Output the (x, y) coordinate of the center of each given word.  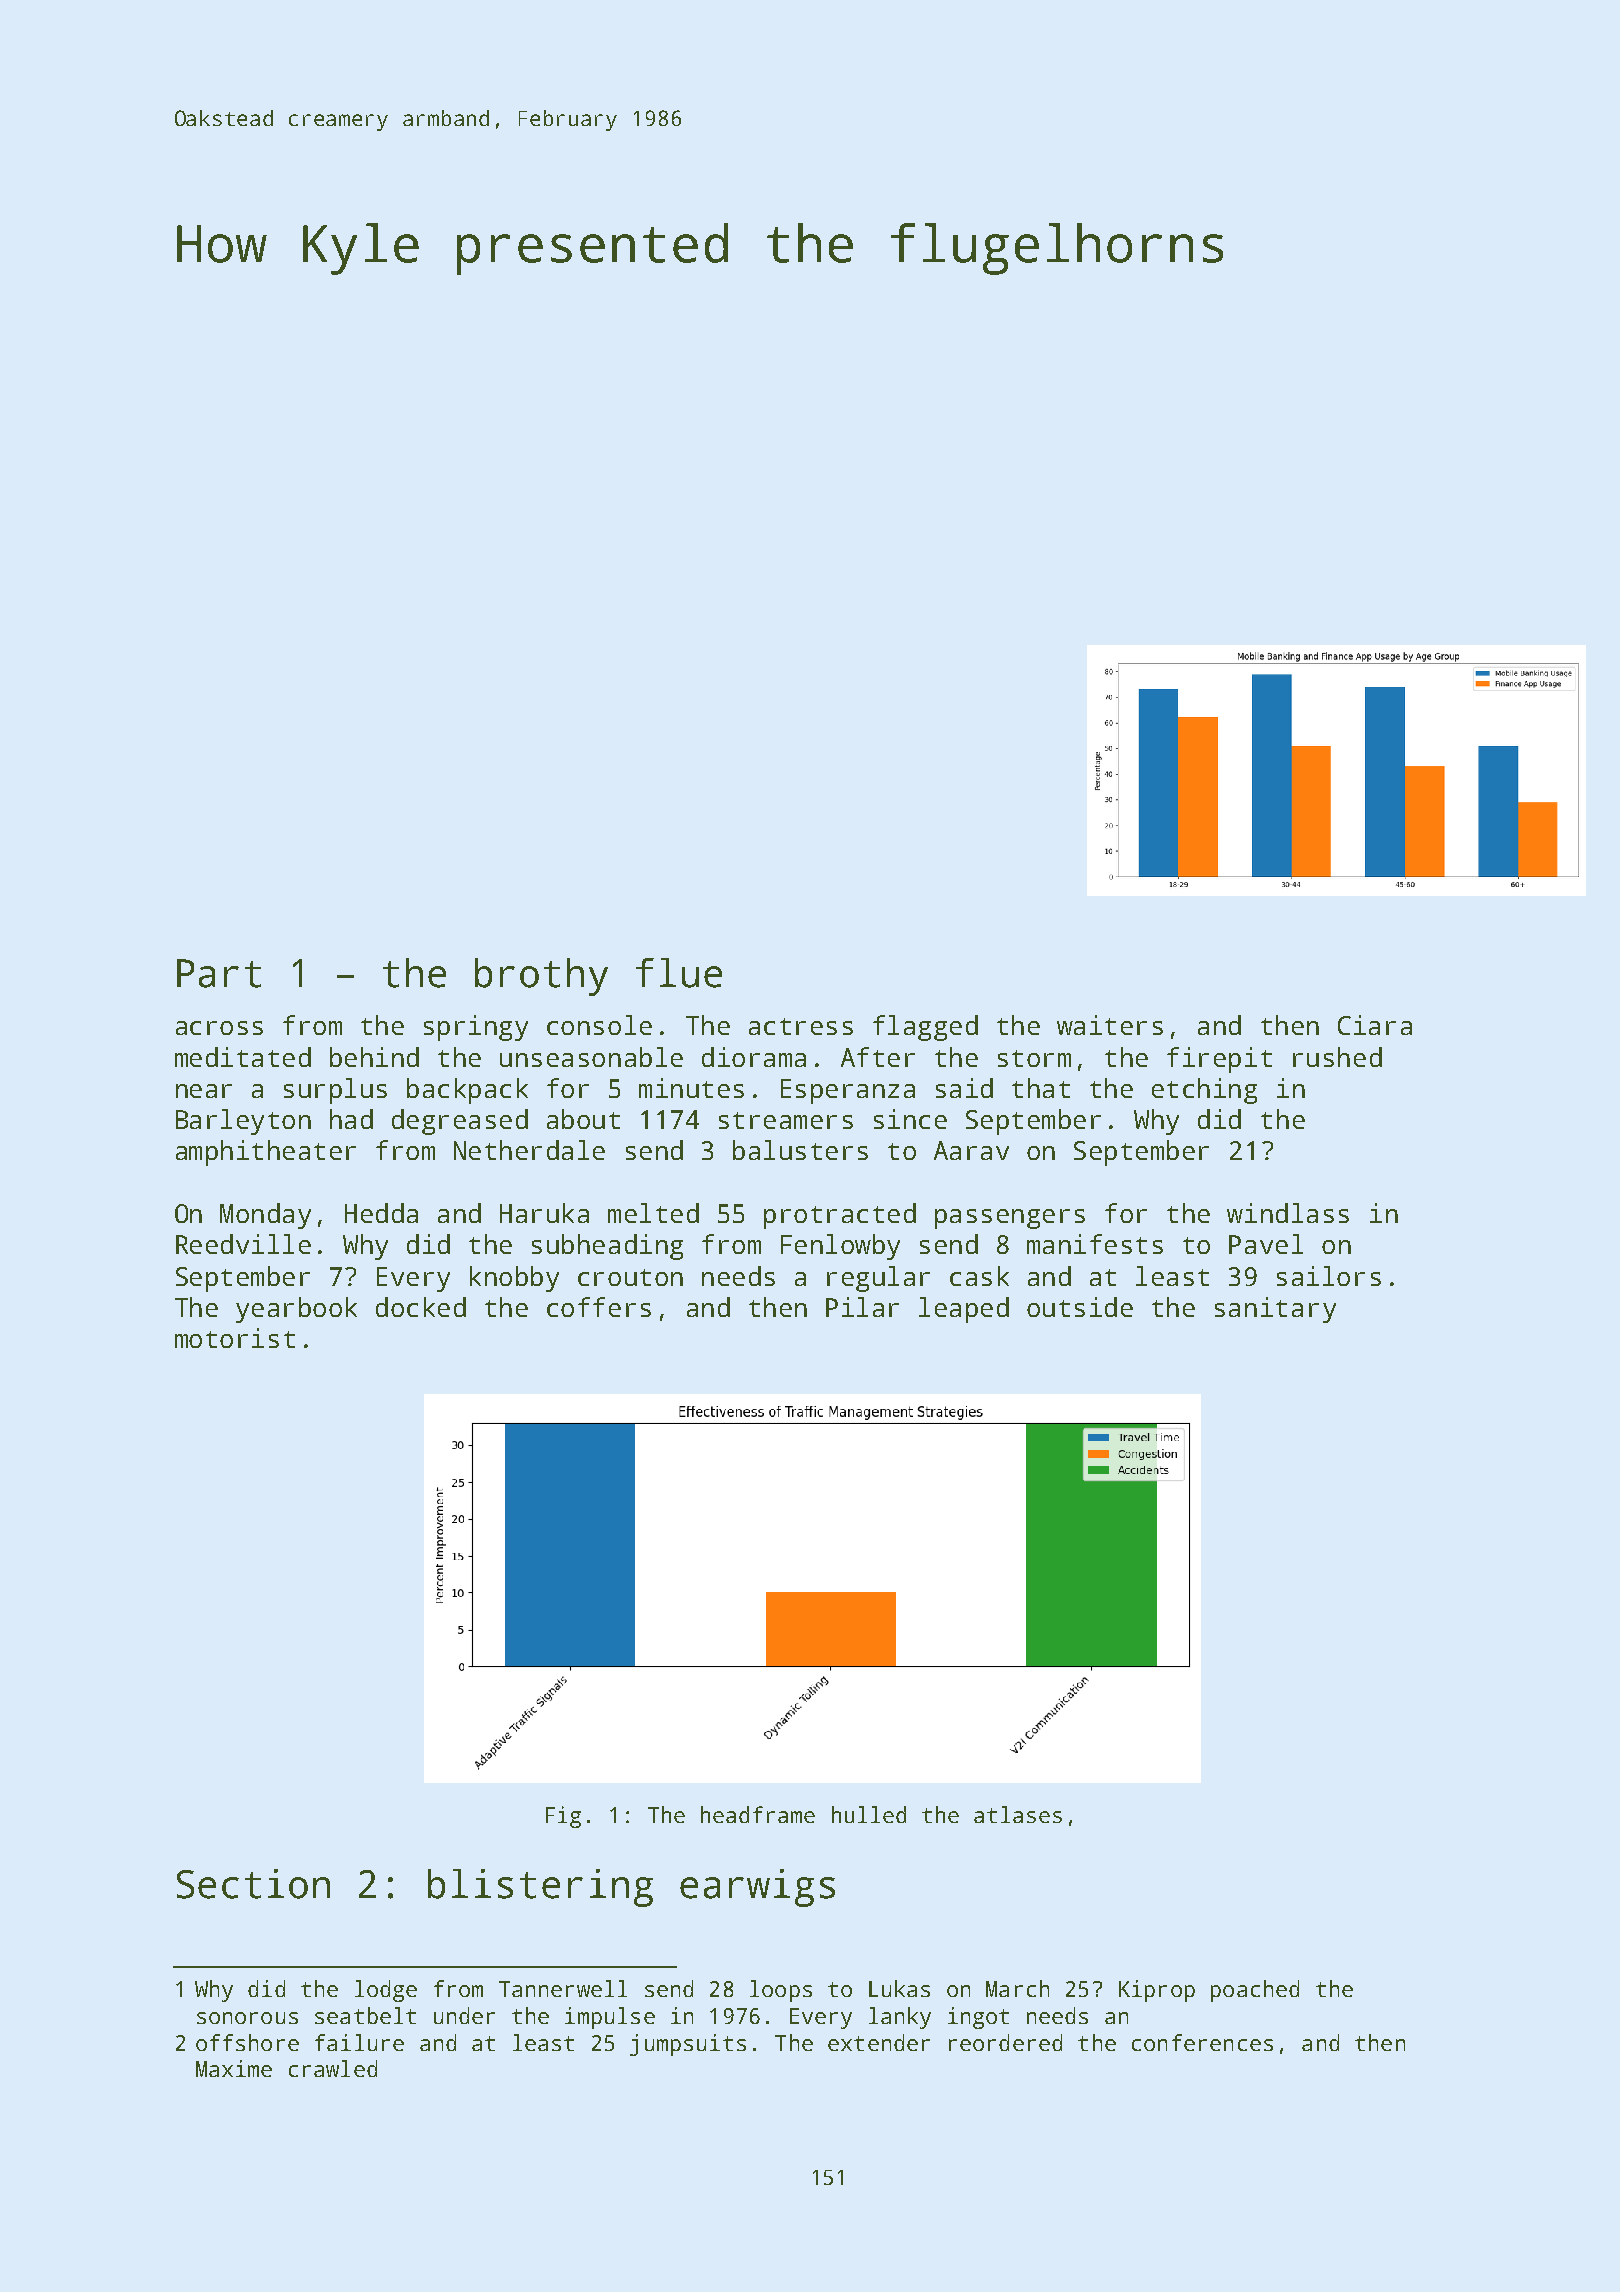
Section (253, 1884)
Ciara (1375, 1025)
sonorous (247, 2018)
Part (219, 973)
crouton (630, 1277)
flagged (925, 1028)
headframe (758, 1814)
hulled (869, 1814)
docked (421, 1307)
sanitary (1275, 1310)
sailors (1329, 1276)
